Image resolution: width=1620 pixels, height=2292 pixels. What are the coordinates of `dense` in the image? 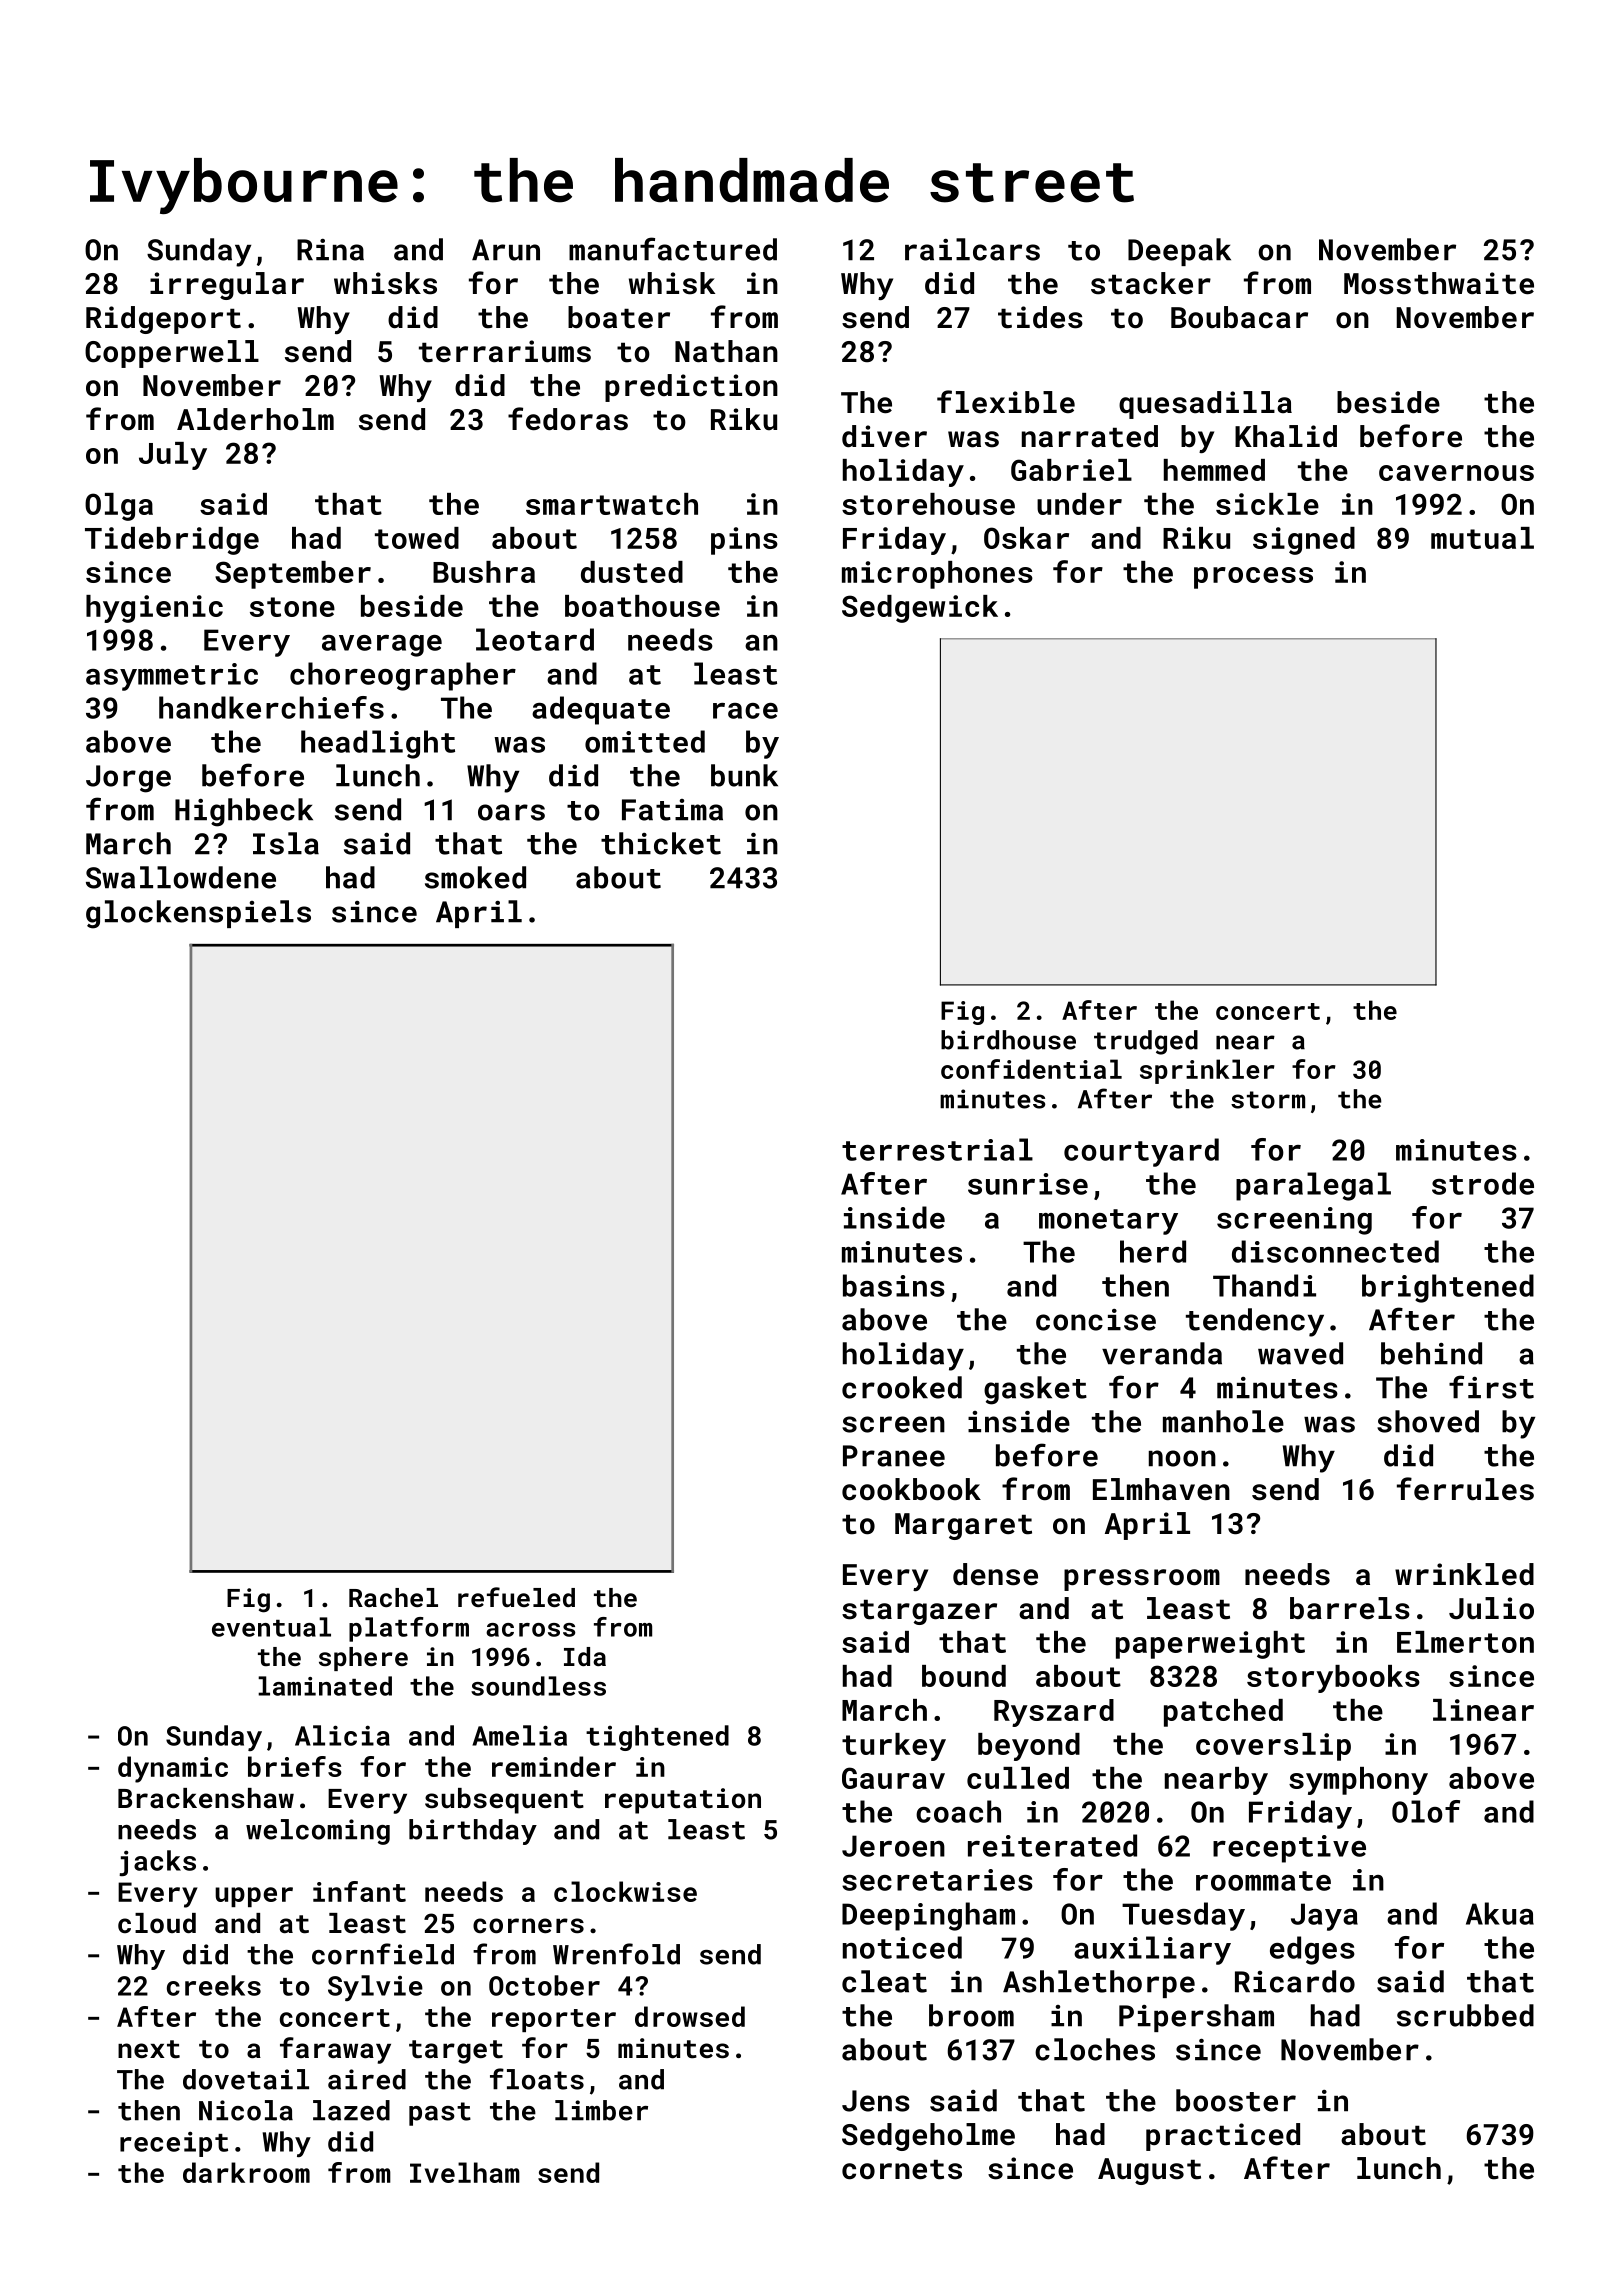 It's located at (995, 1574).
